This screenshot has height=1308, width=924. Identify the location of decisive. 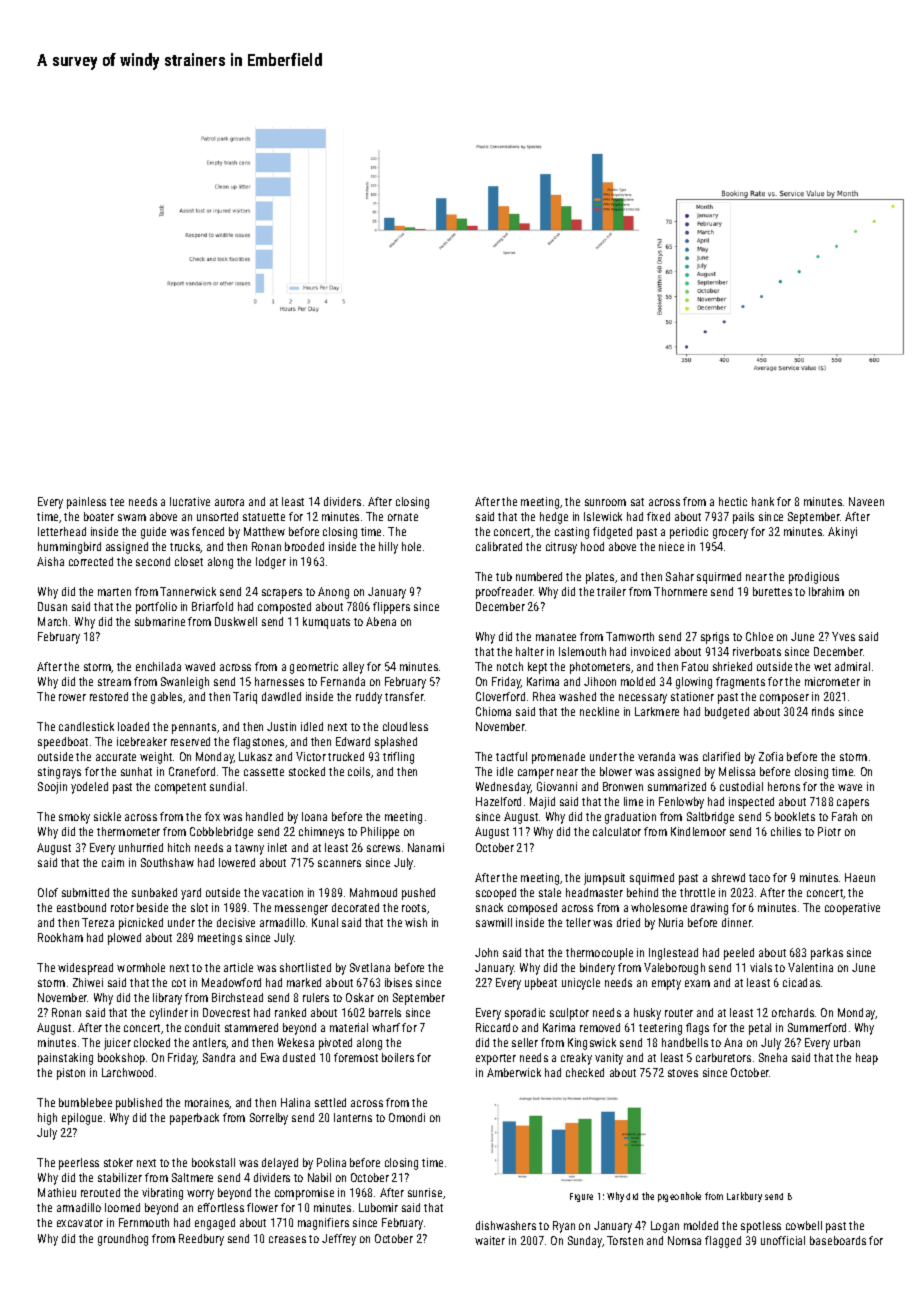
(236, 922).
